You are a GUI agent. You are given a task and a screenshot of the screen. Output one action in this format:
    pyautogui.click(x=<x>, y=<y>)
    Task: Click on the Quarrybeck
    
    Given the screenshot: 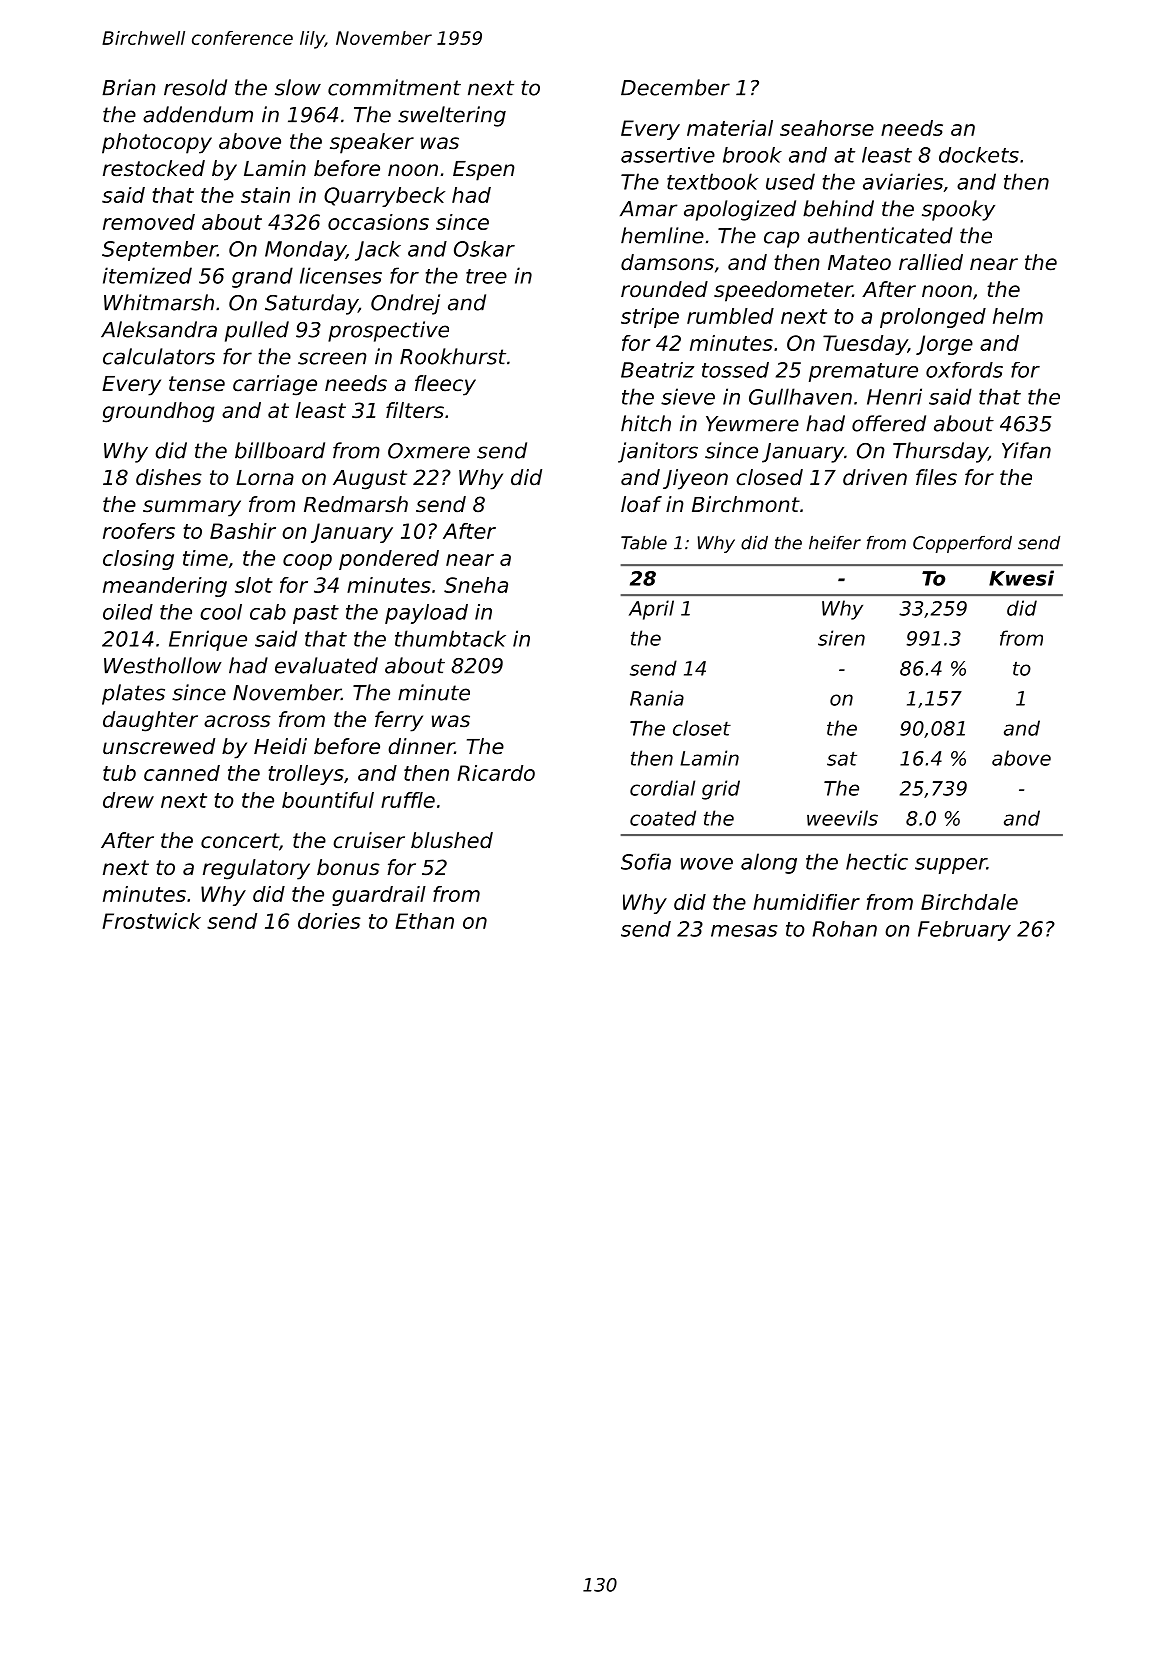 What is the action you would take?
    pyautogui.click(x=384, y=197)
